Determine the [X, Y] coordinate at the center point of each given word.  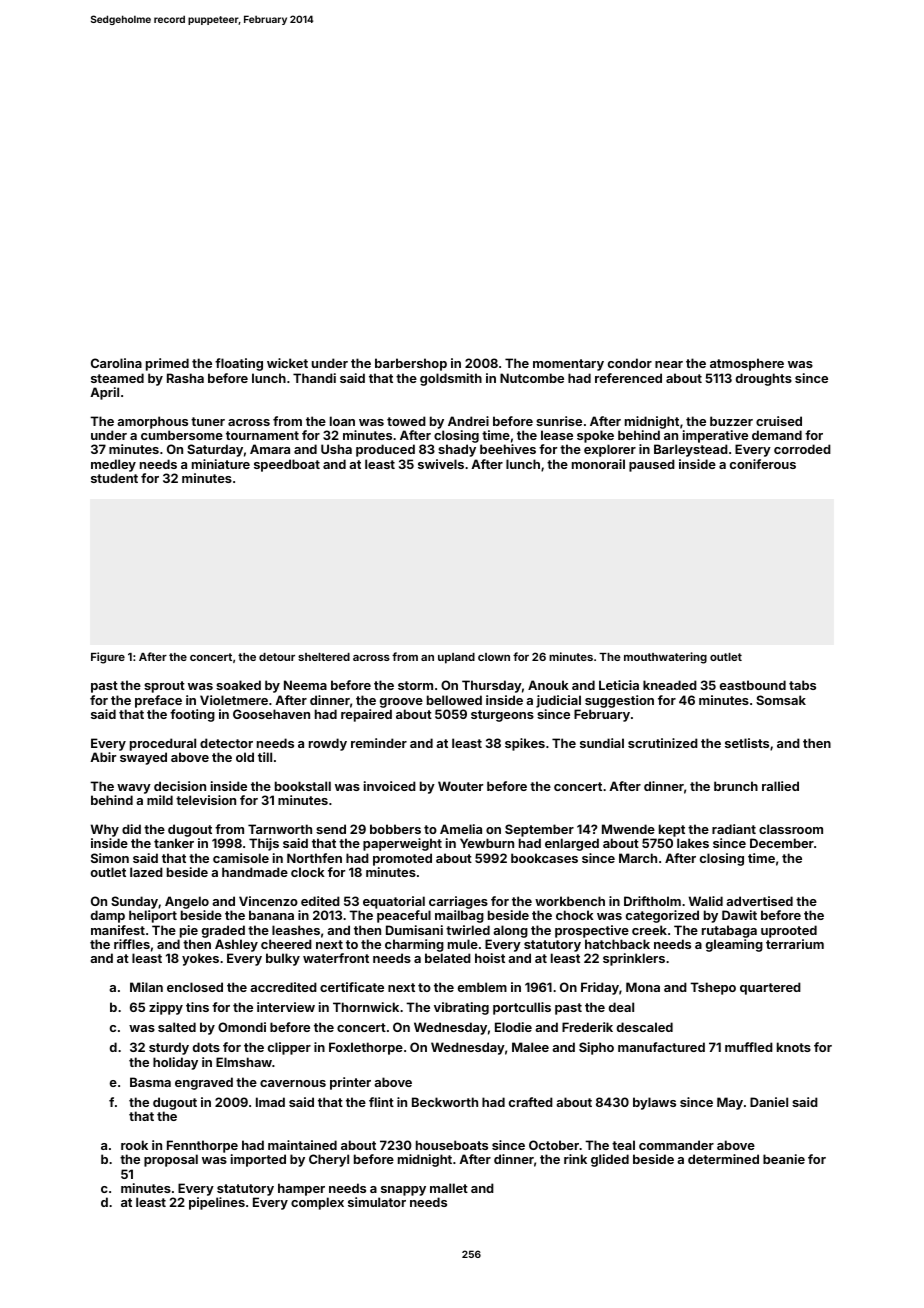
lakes [693, 843]
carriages [458, 902]
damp [108, 916]
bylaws [654, 1103]
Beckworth [445, 1102]
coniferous [763, 464]
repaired [366, 715]
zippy [166, 1008]
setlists [747, 743]
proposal [171, 1160]
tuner [208, 421]
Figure [108, 658]
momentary [568, 365]
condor [630, 363]
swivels [441, 464]
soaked [238, 685]
